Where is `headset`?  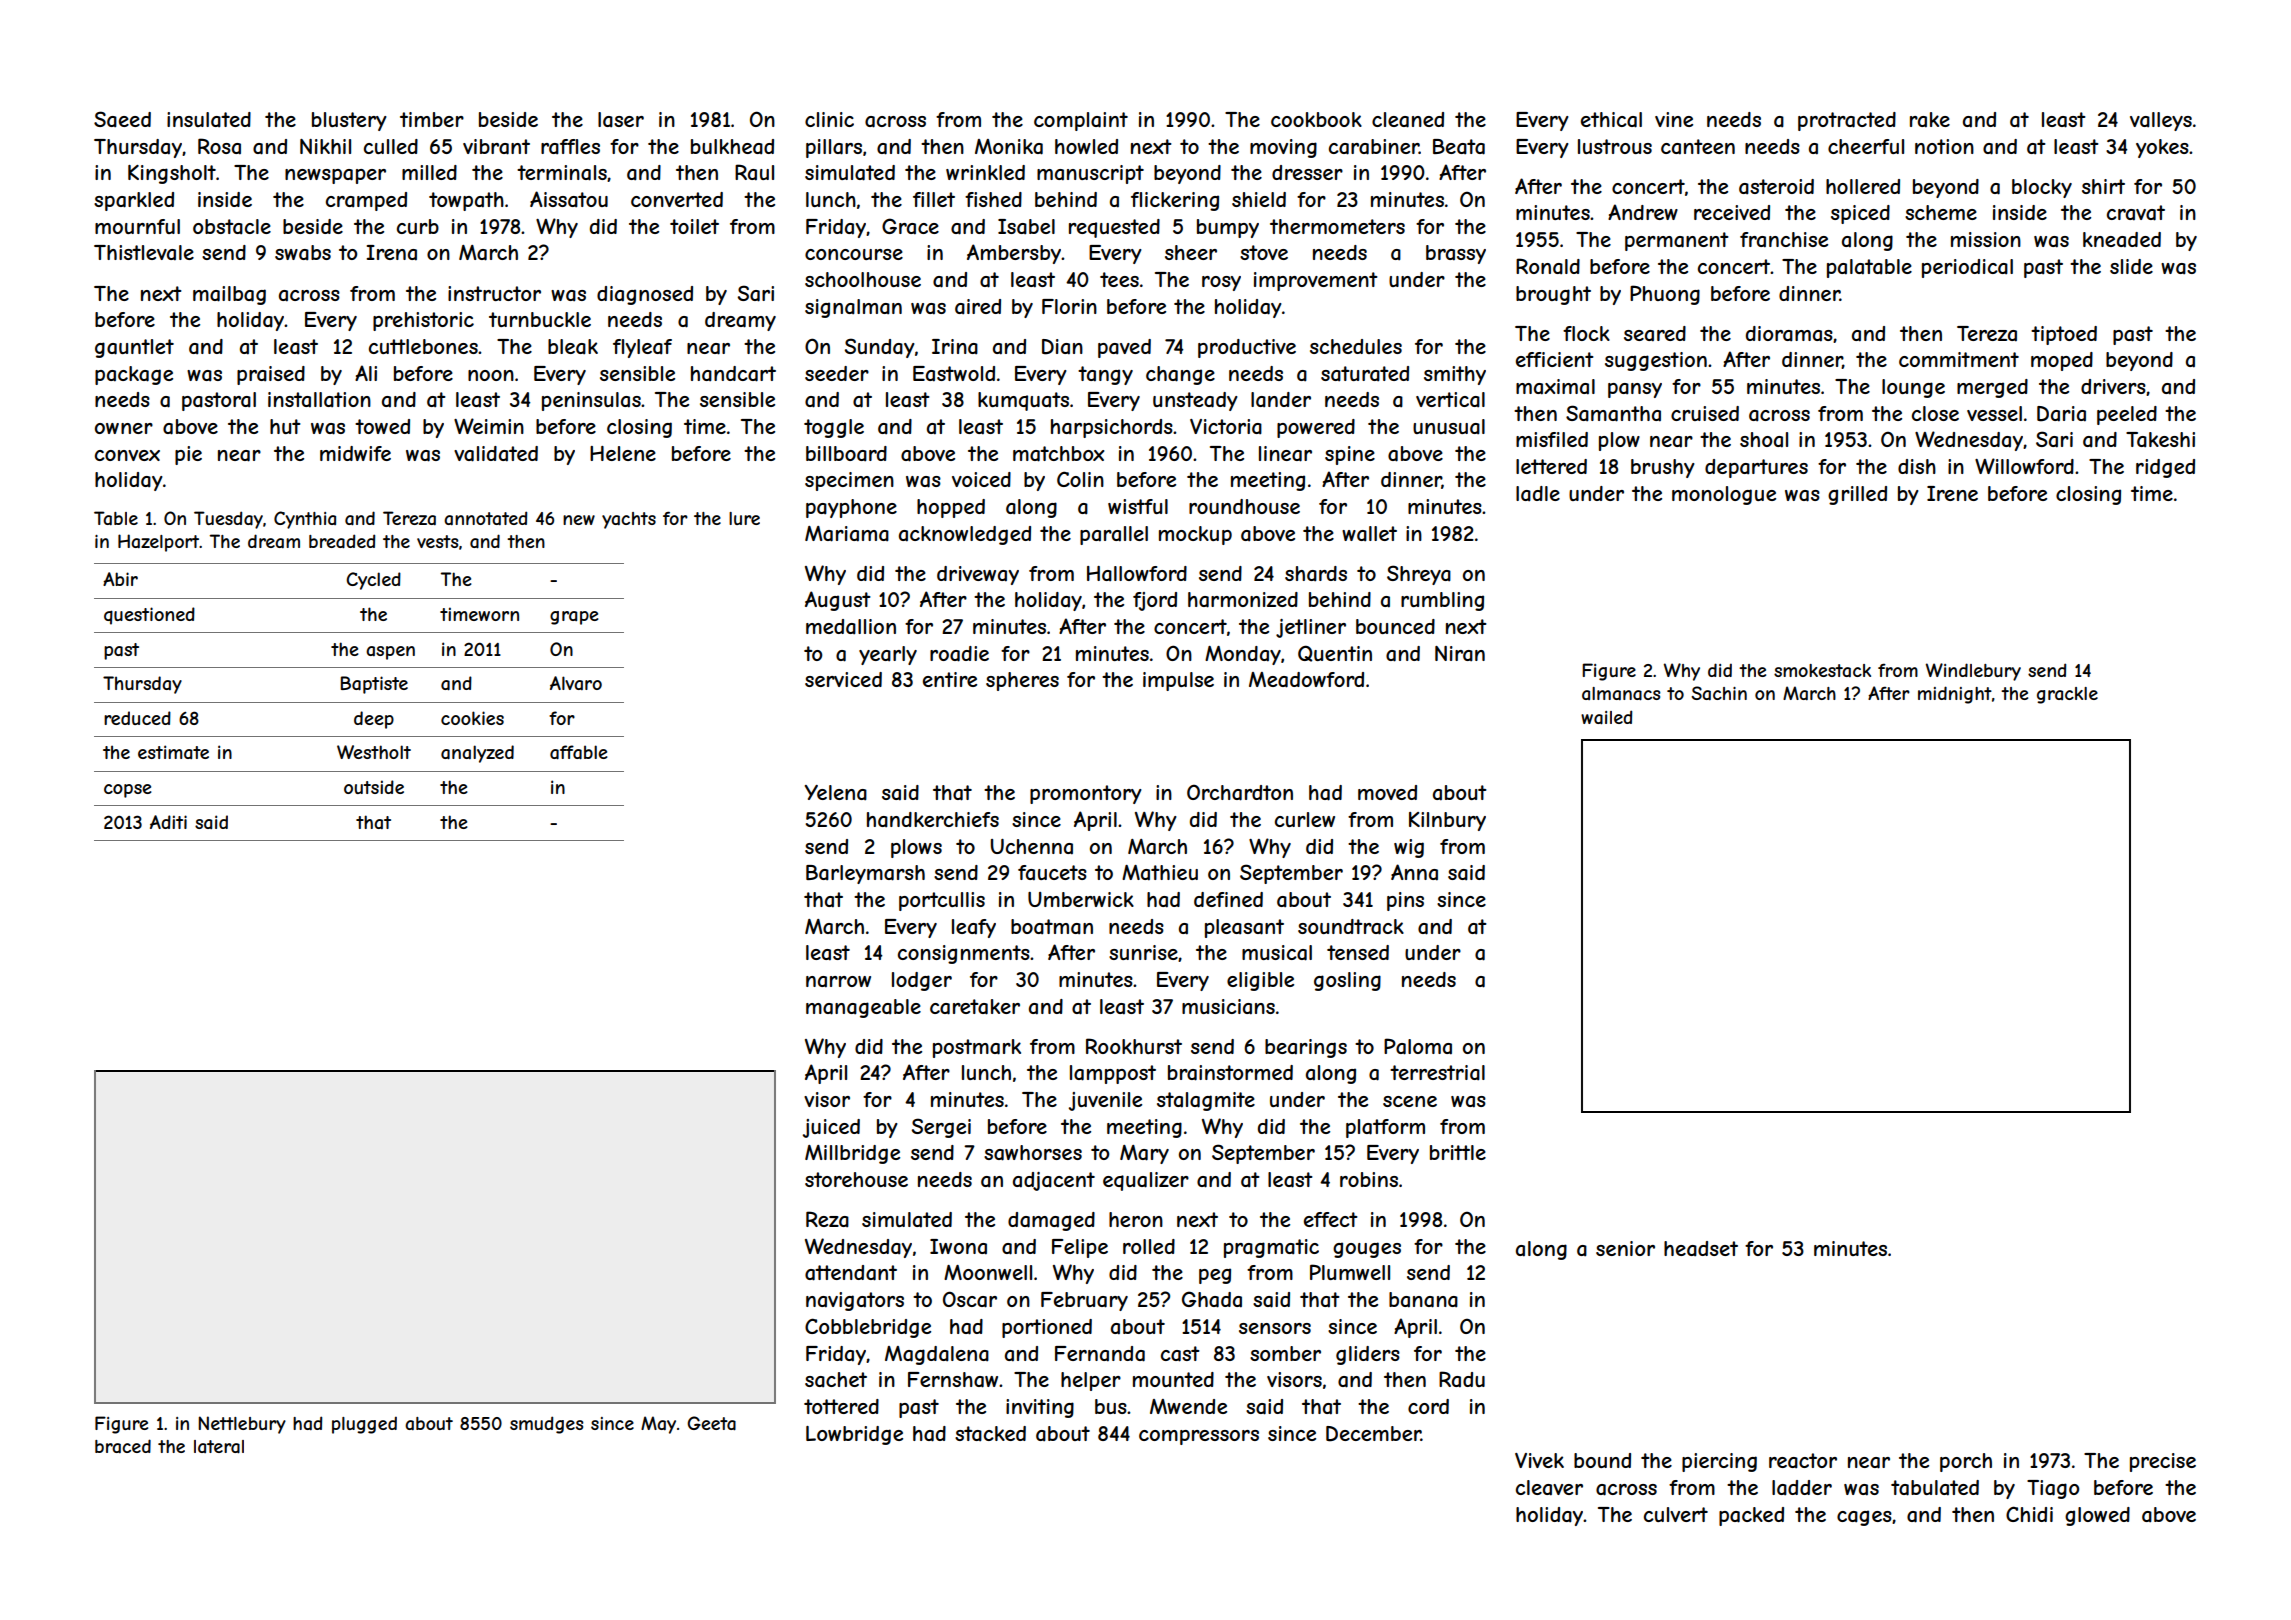
headset is located at coordinates (1701, 1249).
